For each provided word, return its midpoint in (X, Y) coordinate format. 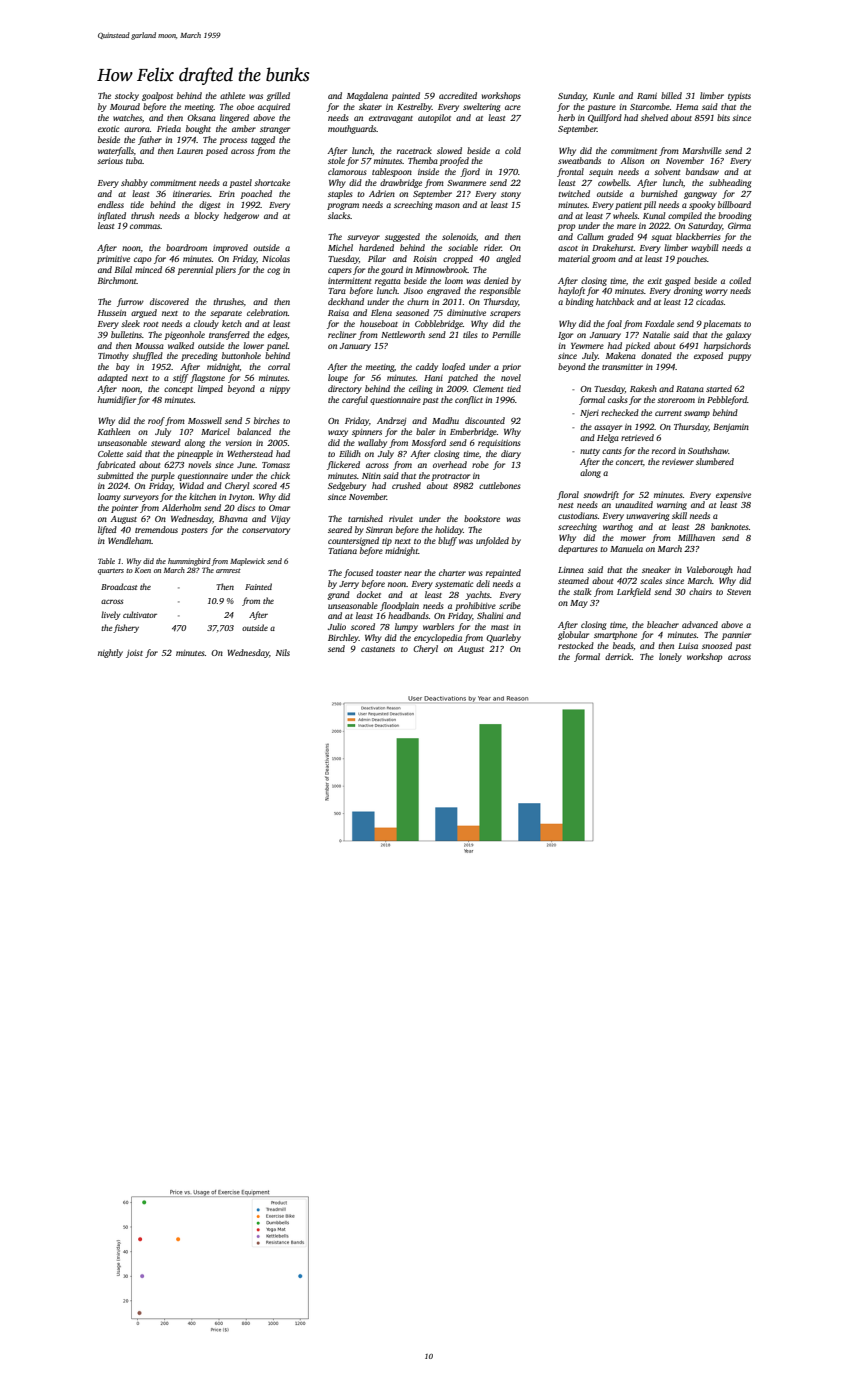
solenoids (459, 236)
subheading (730, 183)
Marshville (702, 150)
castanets (378, 649)
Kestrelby (414, 107)
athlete (232, 95)
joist (134, 654)
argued (144, 313)
